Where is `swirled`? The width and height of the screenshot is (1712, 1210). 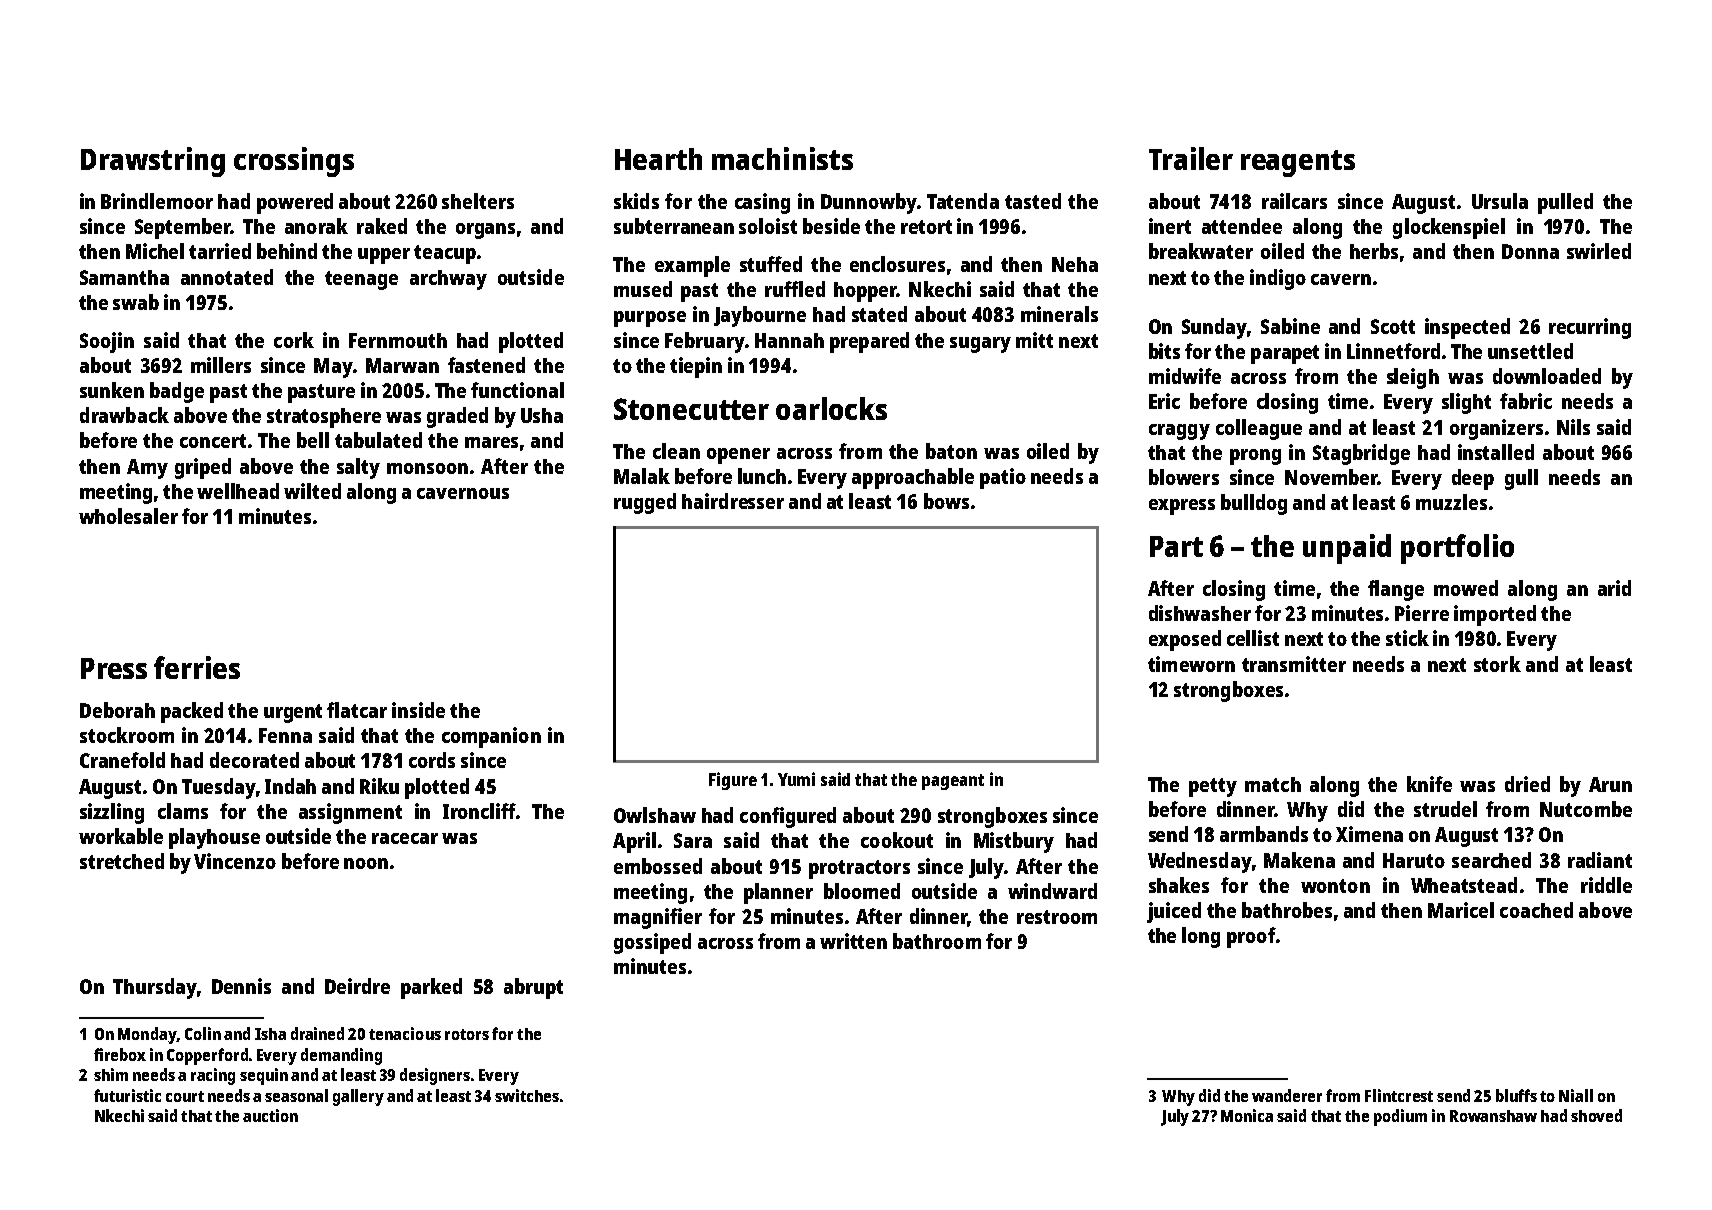 swirled is located at coordinates (1599, 251).
